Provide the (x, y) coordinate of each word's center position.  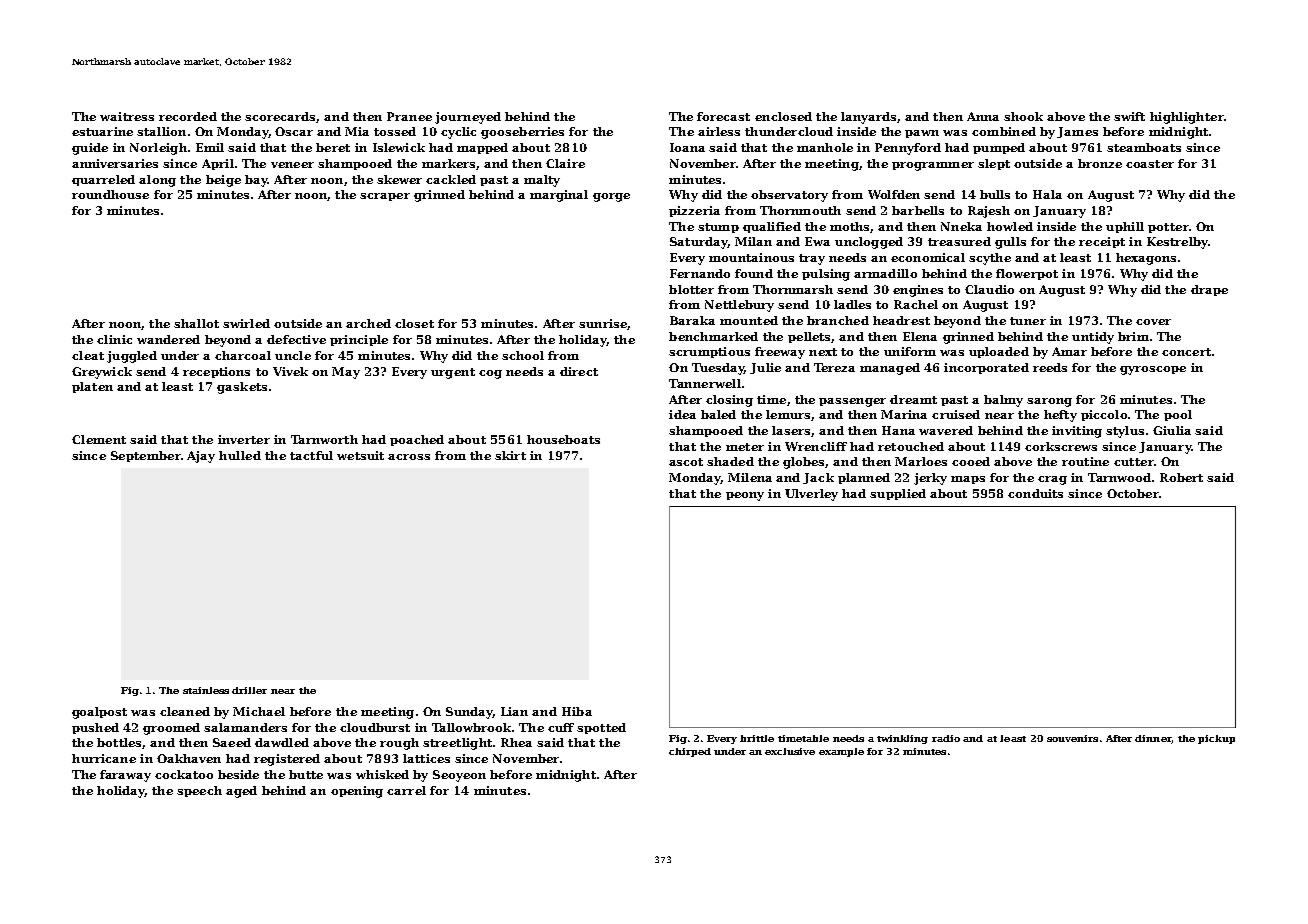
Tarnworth (324, 439)
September (146, 456)
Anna (983, 116)
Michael (259, 711)
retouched (911, 446)
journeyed (468, 118)
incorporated (986, 368)
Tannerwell (705, 383)
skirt (510, 455)
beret (333, 147)
